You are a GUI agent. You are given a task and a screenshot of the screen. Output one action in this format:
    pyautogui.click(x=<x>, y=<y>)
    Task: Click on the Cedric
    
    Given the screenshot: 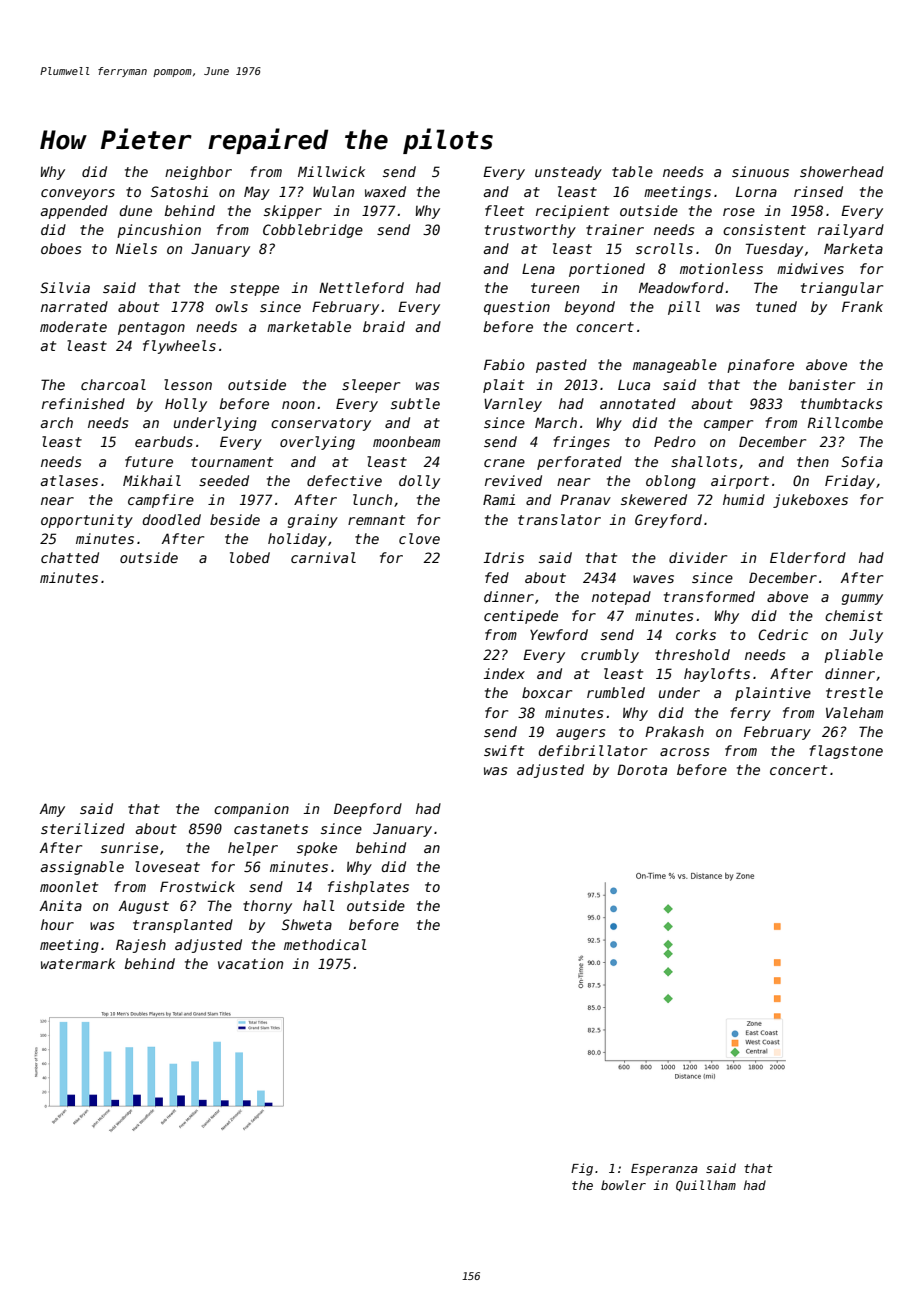 What is the action you would take?
    pyautogui.click(x=783, y=634)
